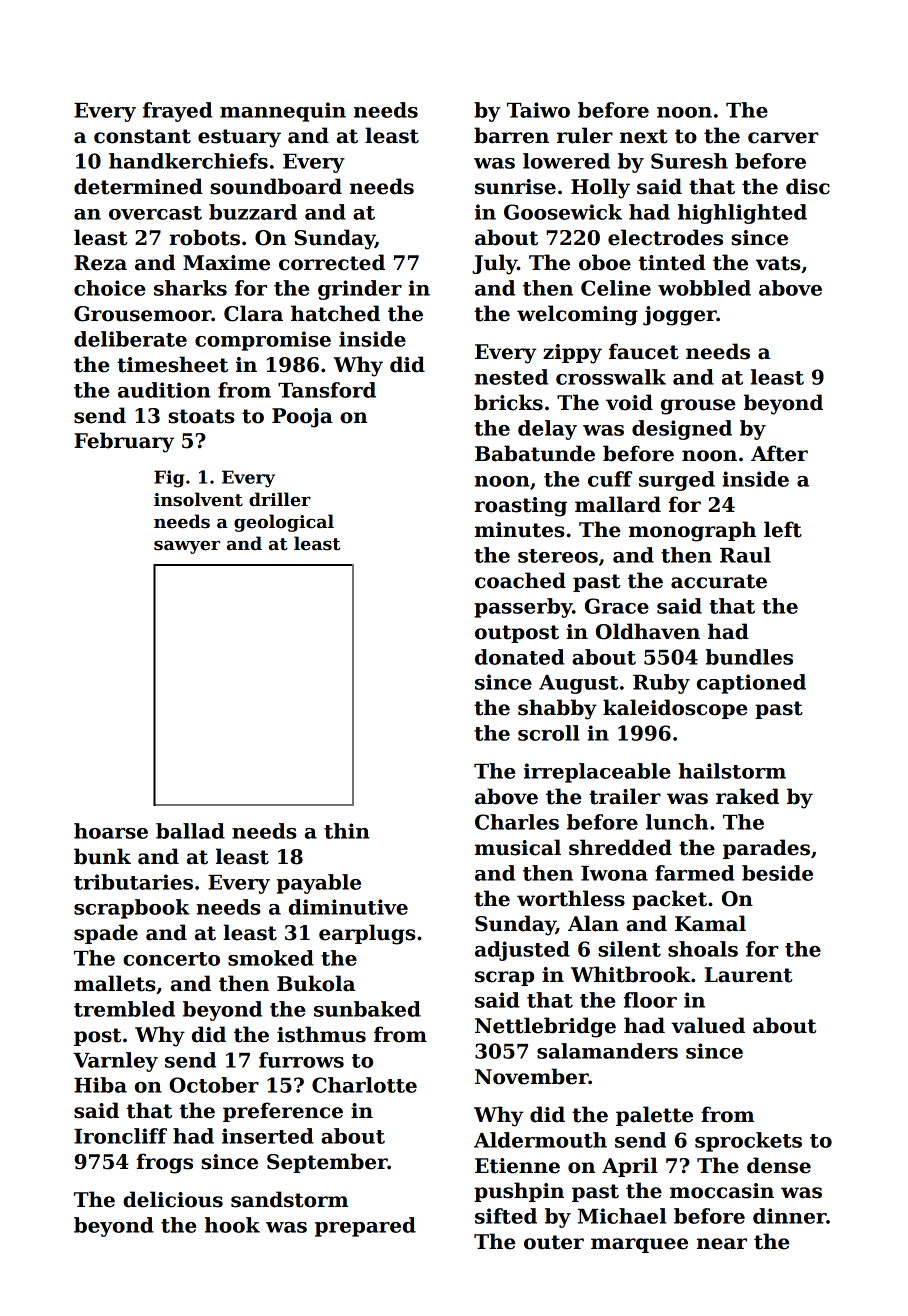 This screenshot has height=1316, width=908. I want to click on After, so click(779, 453).
